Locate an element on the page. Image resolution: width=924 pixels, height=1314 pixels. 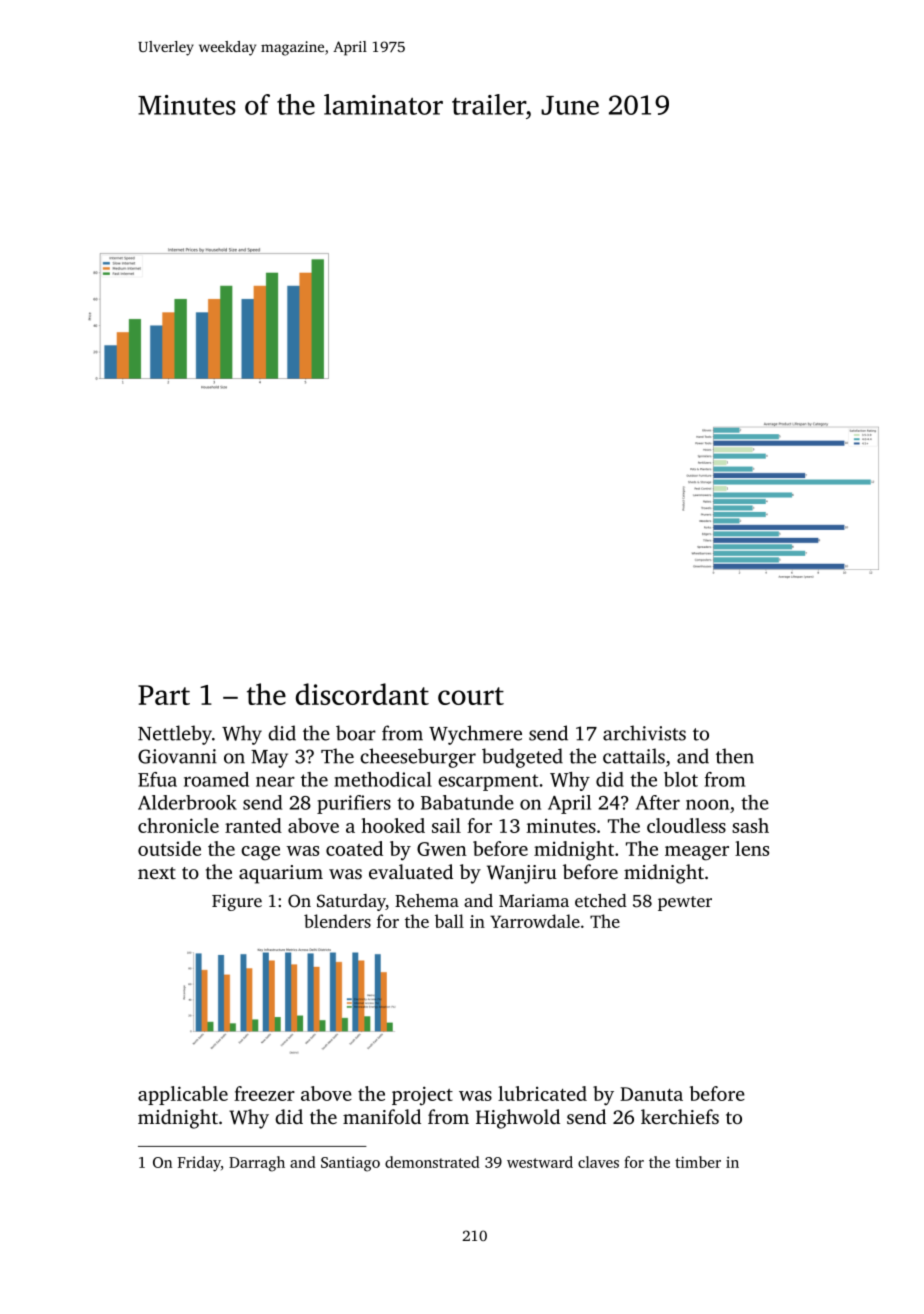
Babatunde is located at coordinates (467, 802).
